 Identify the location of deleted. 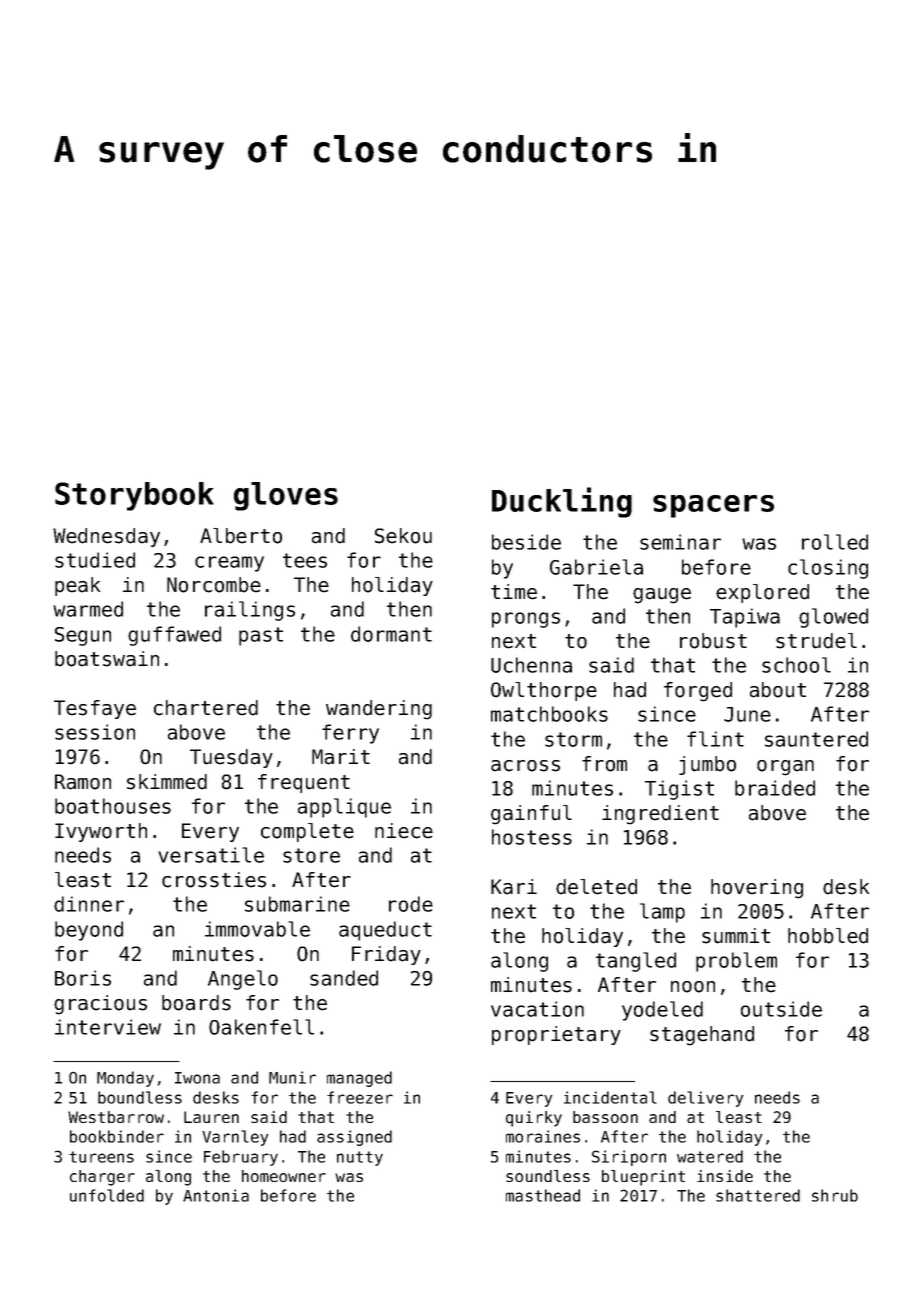
(596, 887).
